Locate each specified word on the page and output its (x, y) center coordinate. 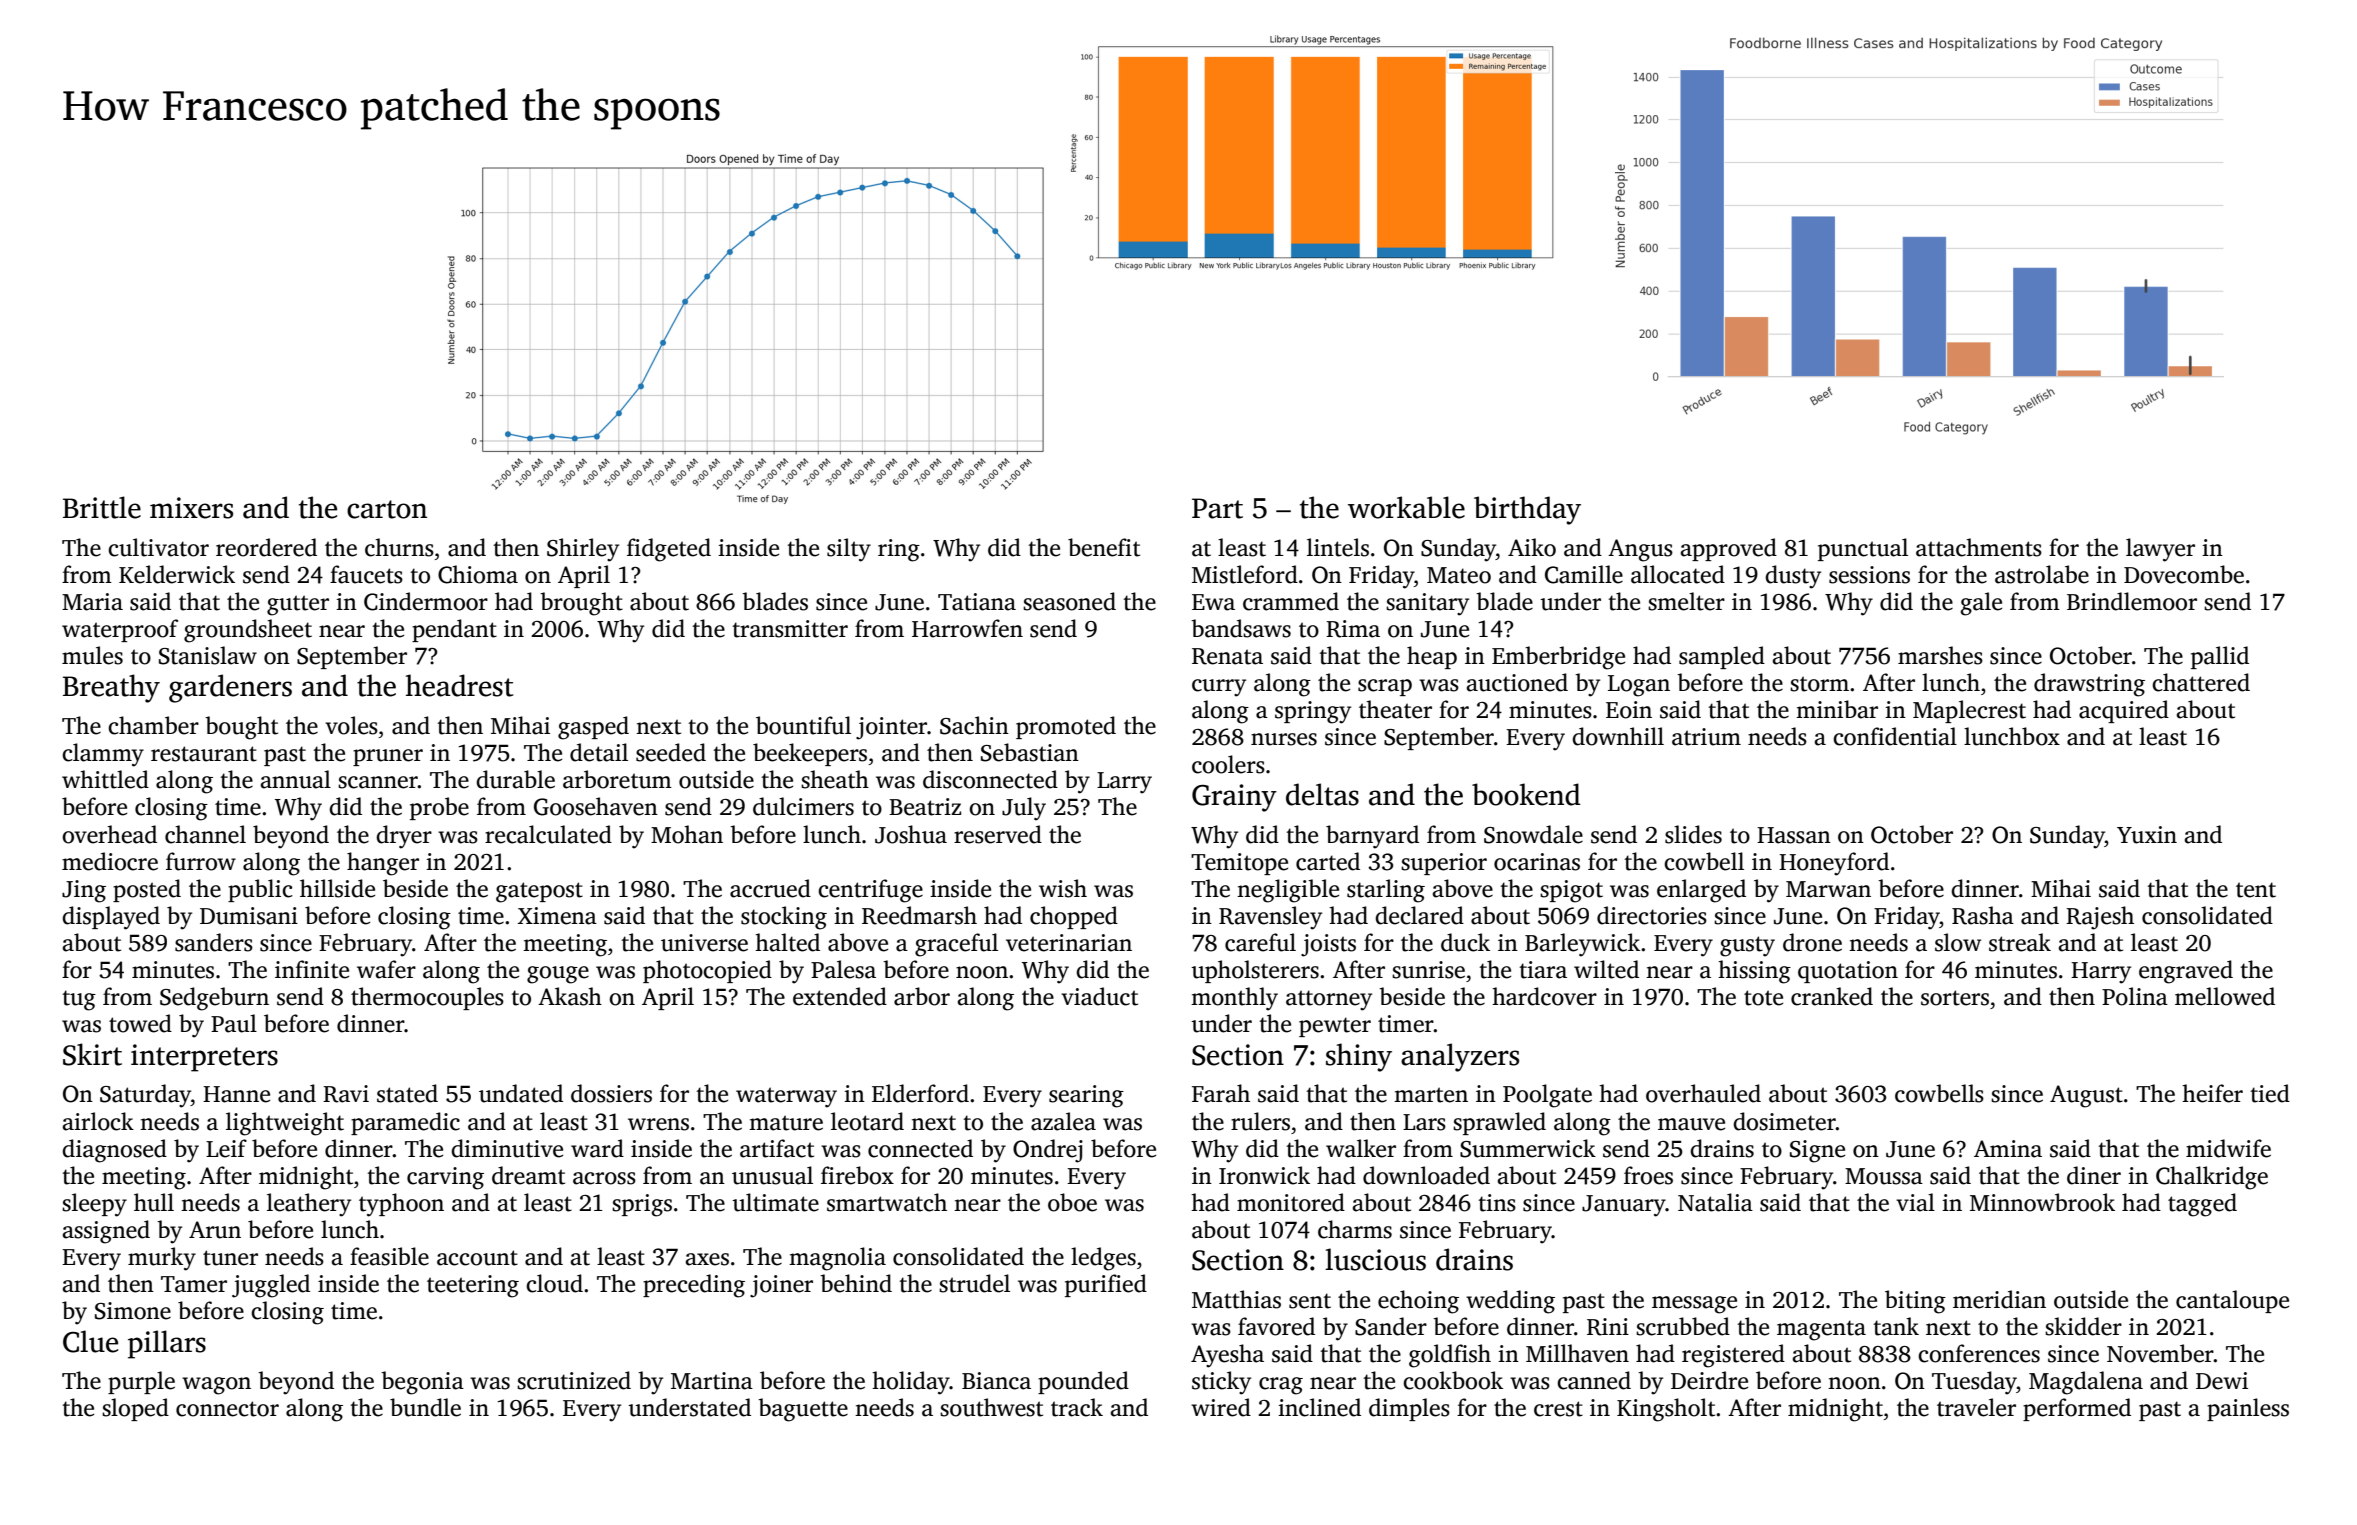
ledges (1103, 1259)
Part (1217, 508)
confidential (1895, 736)
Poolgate (1547, 1096)
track (1077, 1407)
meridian (1999, 1299)
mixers (191, 508)
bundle (425, 1407)
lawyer (2160, 550)
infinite (312, 969)
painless (2248, 1409)
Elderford (920, 1093)
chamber (153, 725)
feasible (389, 1256)
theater (1395, 709)
